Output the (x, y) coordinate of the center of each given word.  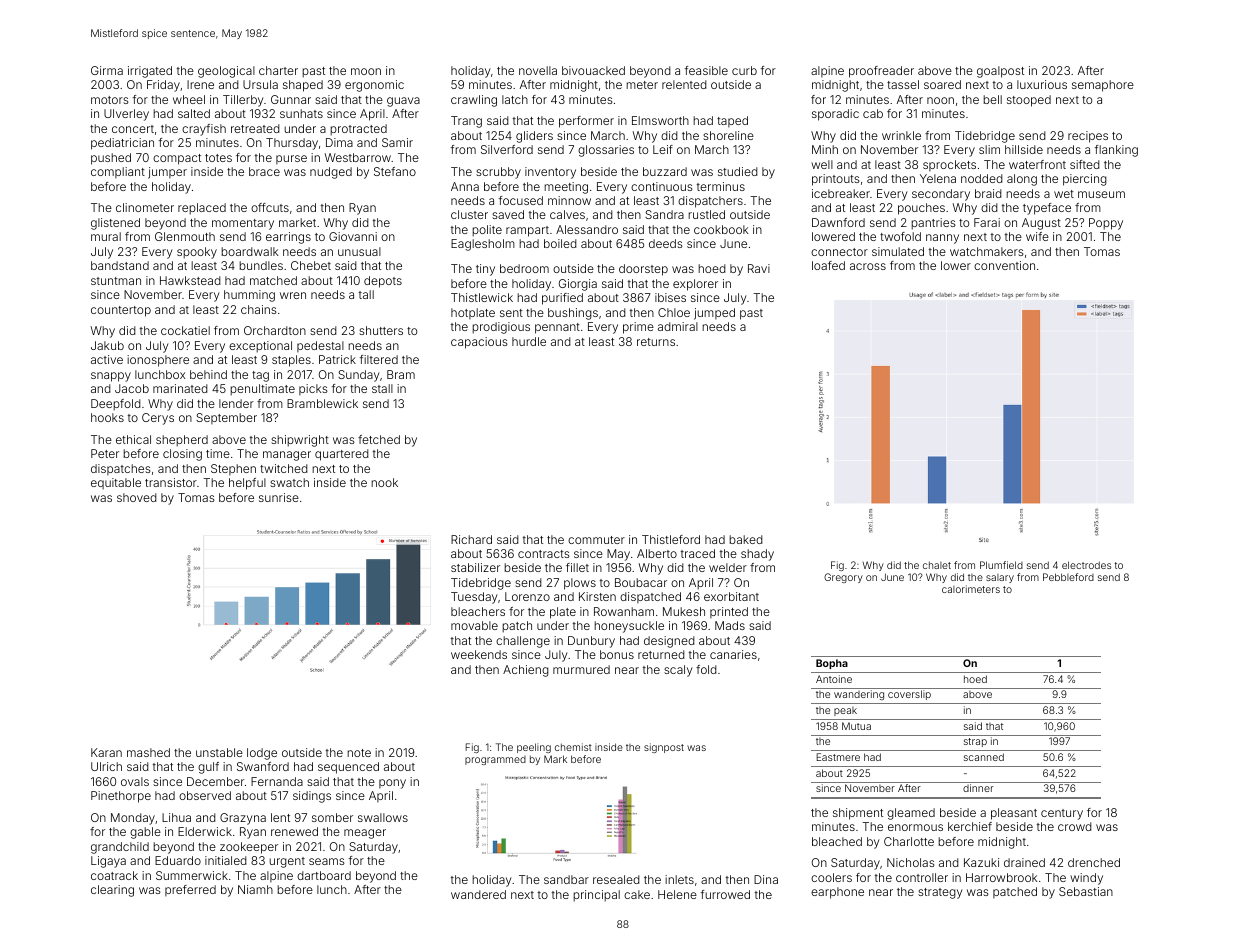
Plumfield (1001, 565)
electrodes (1086, 565)
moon (366, 71)
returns (656, 342)
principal (596, 896)
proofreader (881, 72)
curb (744, 70)
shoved (137, 497)
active (107, 359)
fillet (577, 567)
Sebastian (1086, 891)
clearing (112, 891)
